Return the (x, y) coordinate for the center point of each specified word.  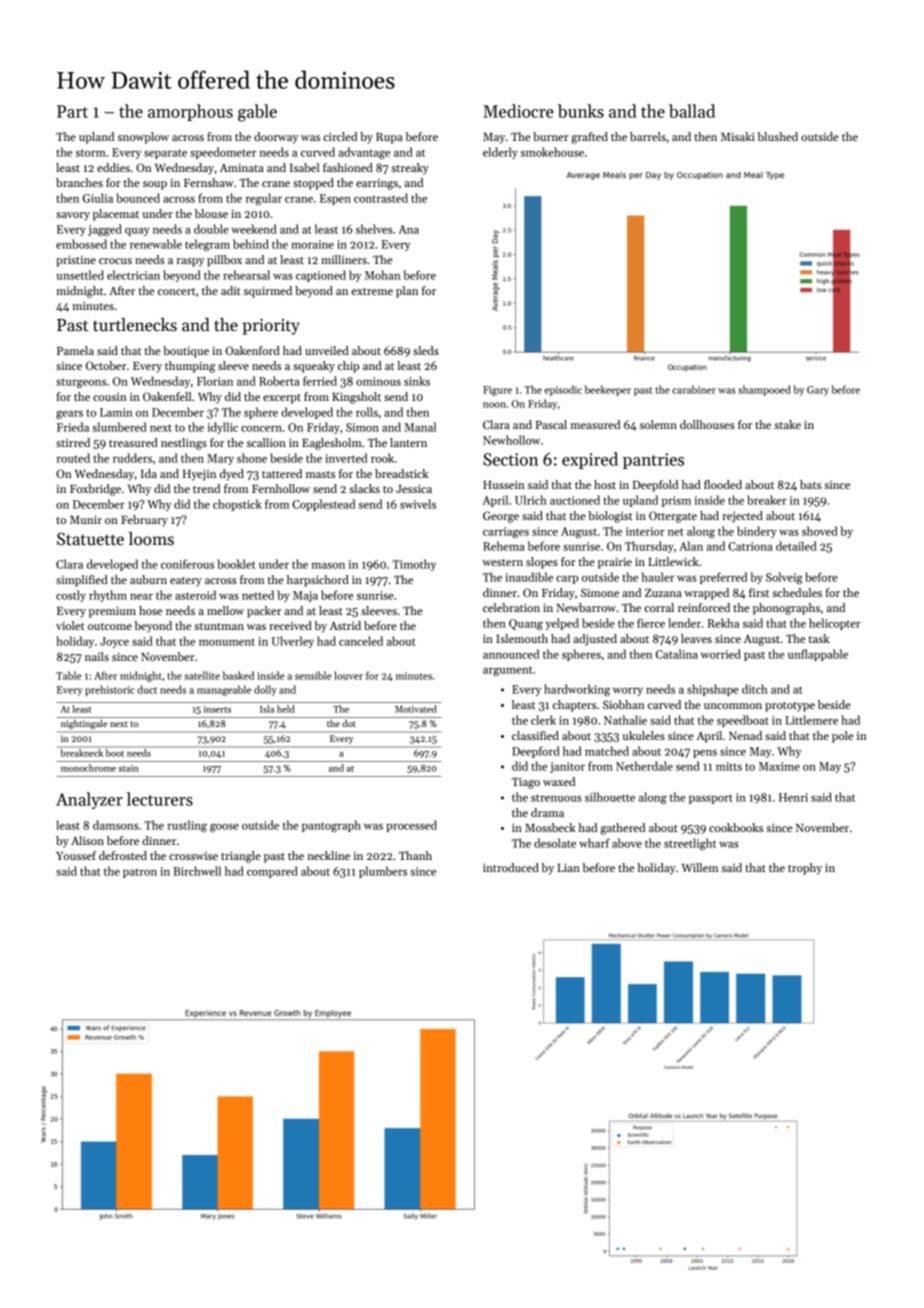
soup (155, 185)
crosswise (193, 856)
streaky (410, 169)
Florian (215, 381)
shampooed (764, 390)
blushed (778, 136)
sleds (426, 350)
